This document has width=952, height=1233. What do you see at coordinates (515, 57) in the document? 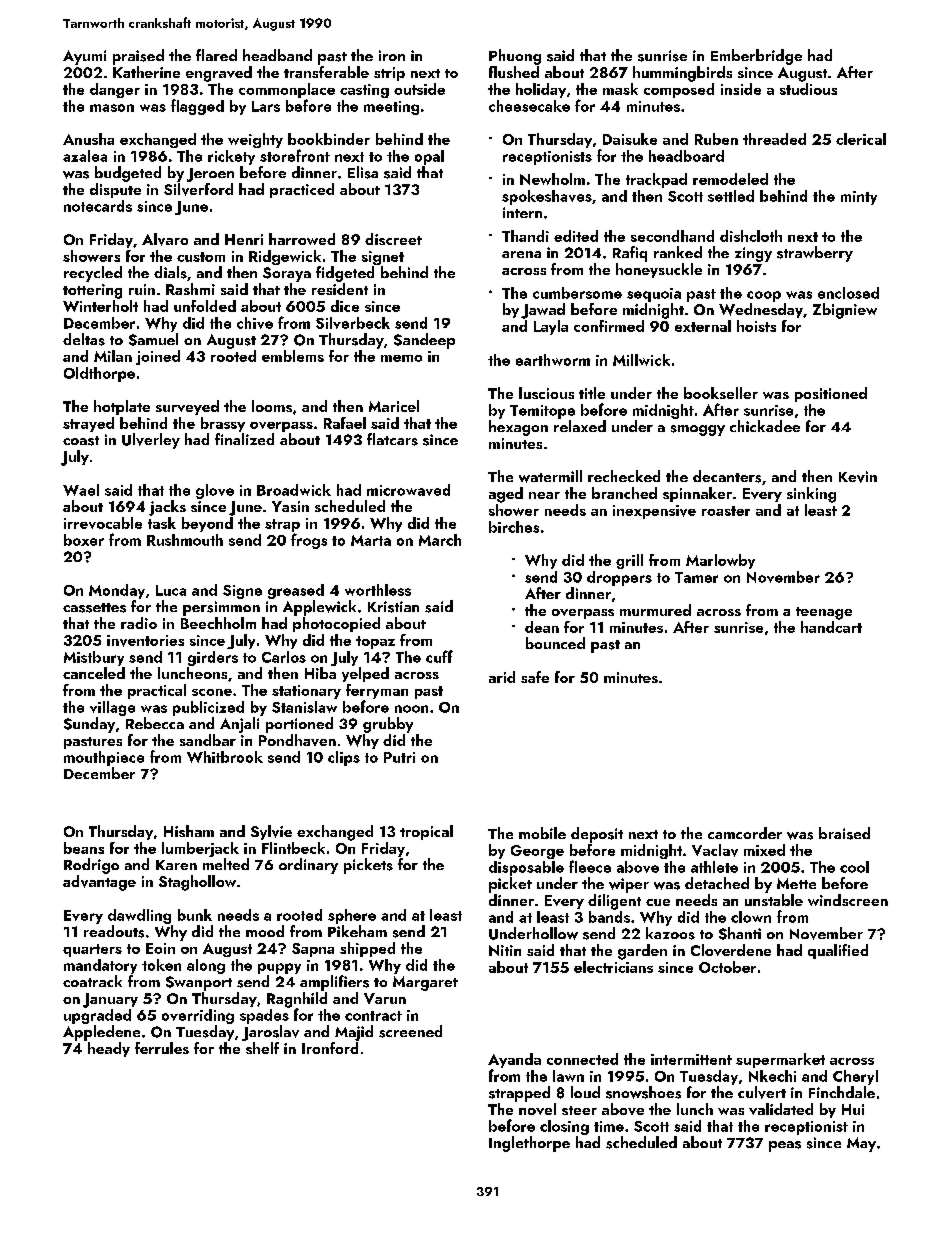
I see `Phuong` at bounding box center [515, 57].
